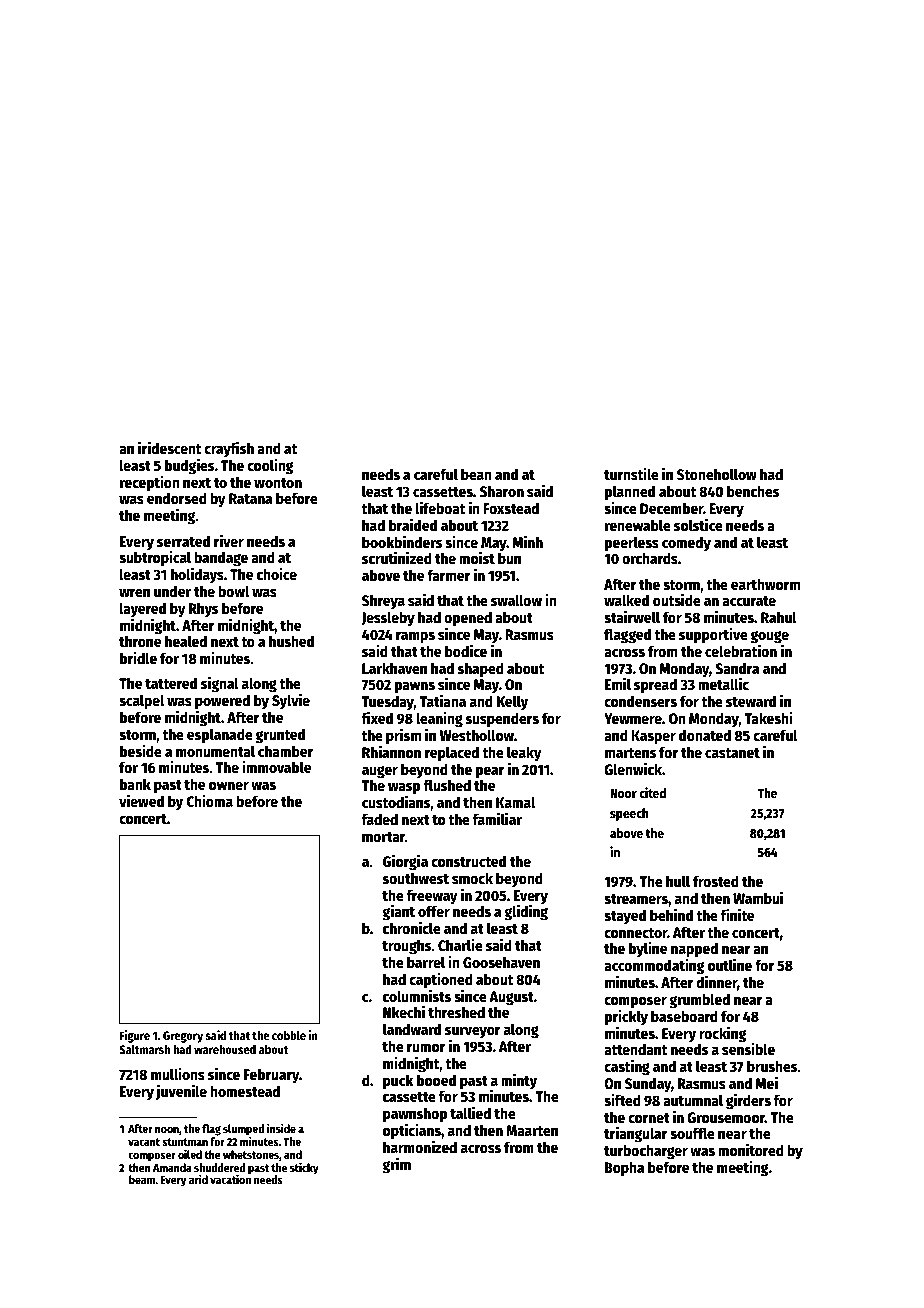  Describe the element at coordinates (468, 619) in the screenshot. I see `opened` at that location.
